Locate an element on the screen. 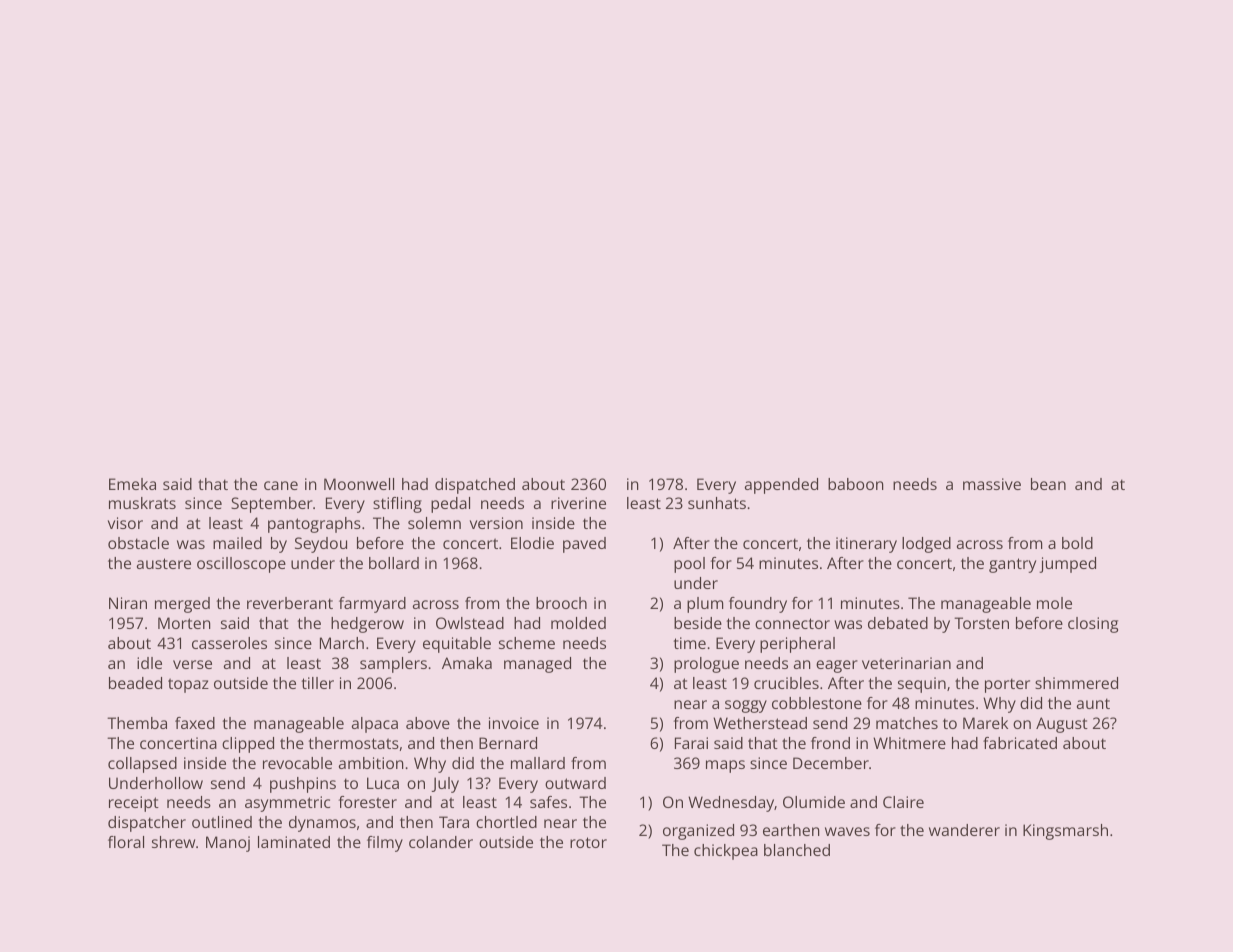 Image resolution: width=1233 pixels, height=952 pixels. appended is located at coordinates (781, 486).
